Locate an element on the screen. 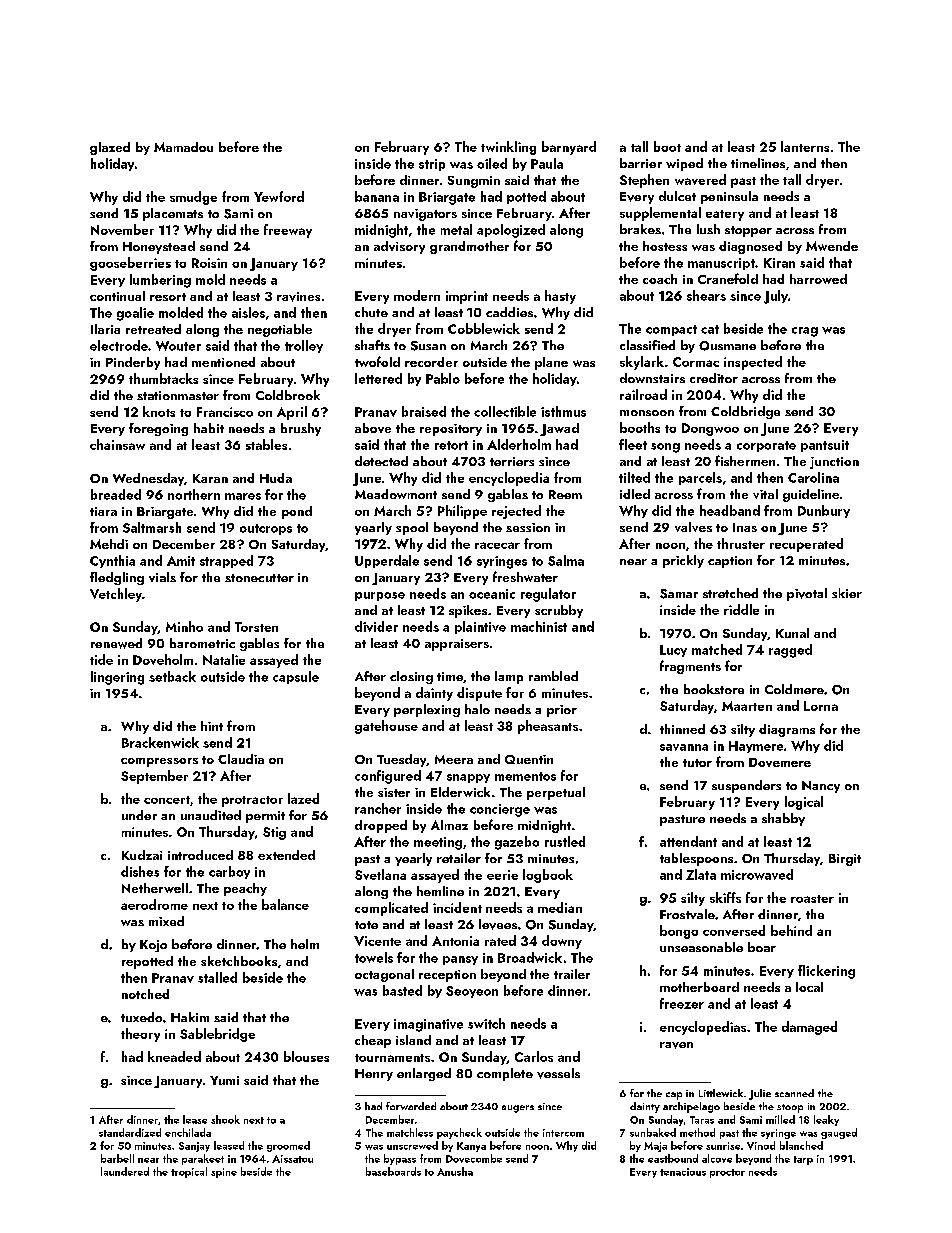 The image size is (952, 1233). matched is located at coordinates (717, 649).
